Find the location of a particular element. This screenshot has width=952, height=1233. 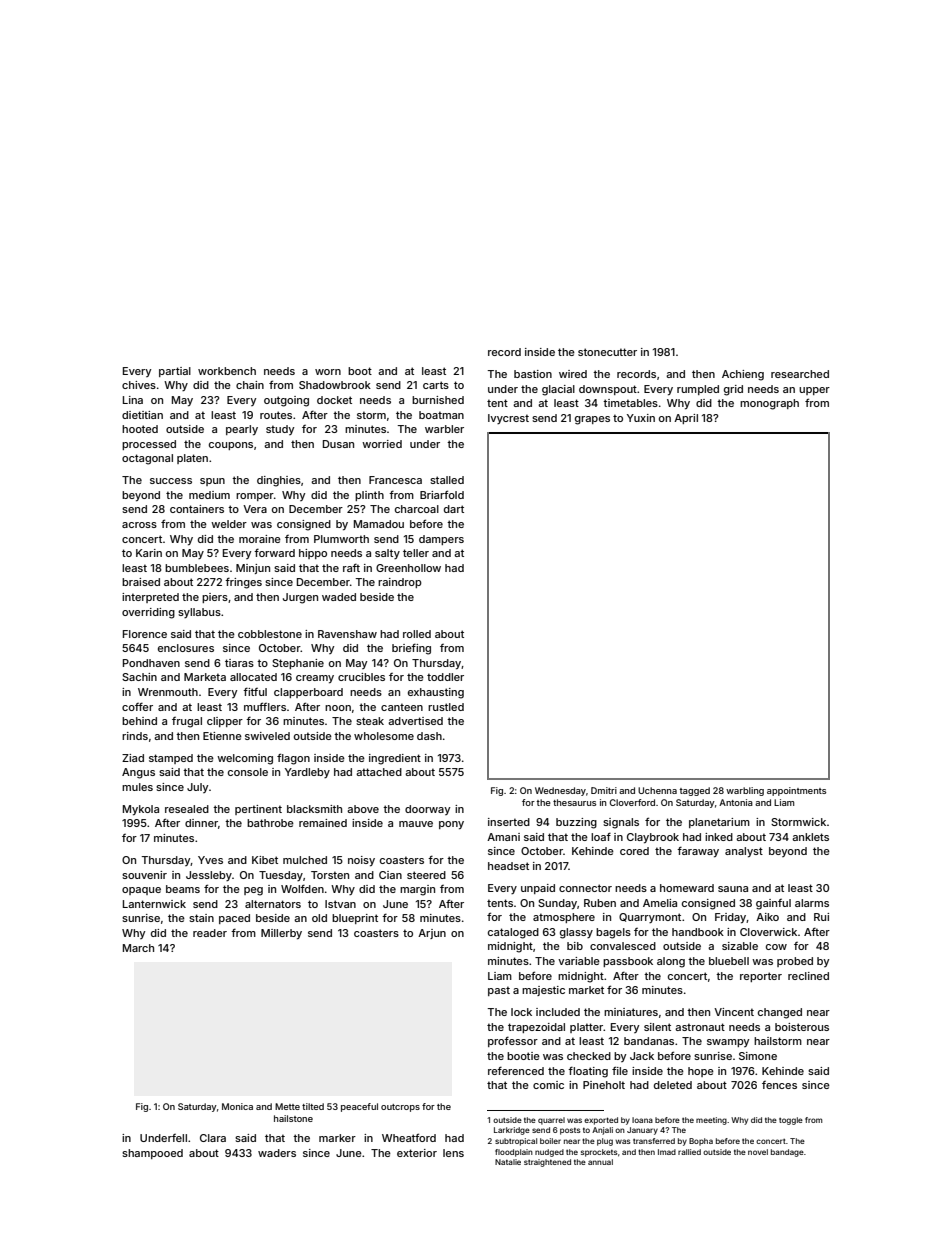

overriding is located at coordinates (148, 613).
